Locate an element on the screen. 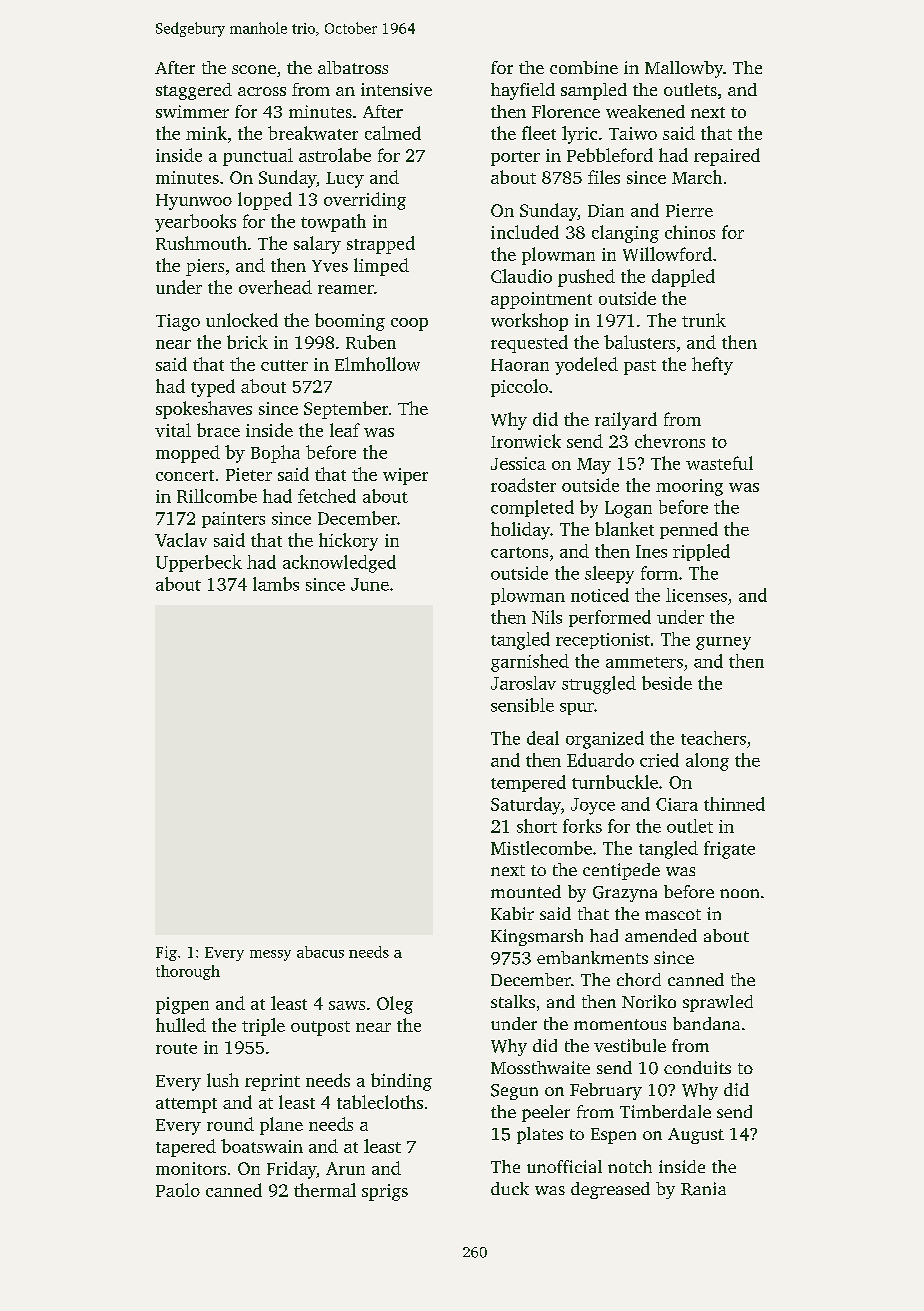 This screenshot has width=924, height=1311. workshop is located at coordinates (529, 322).
